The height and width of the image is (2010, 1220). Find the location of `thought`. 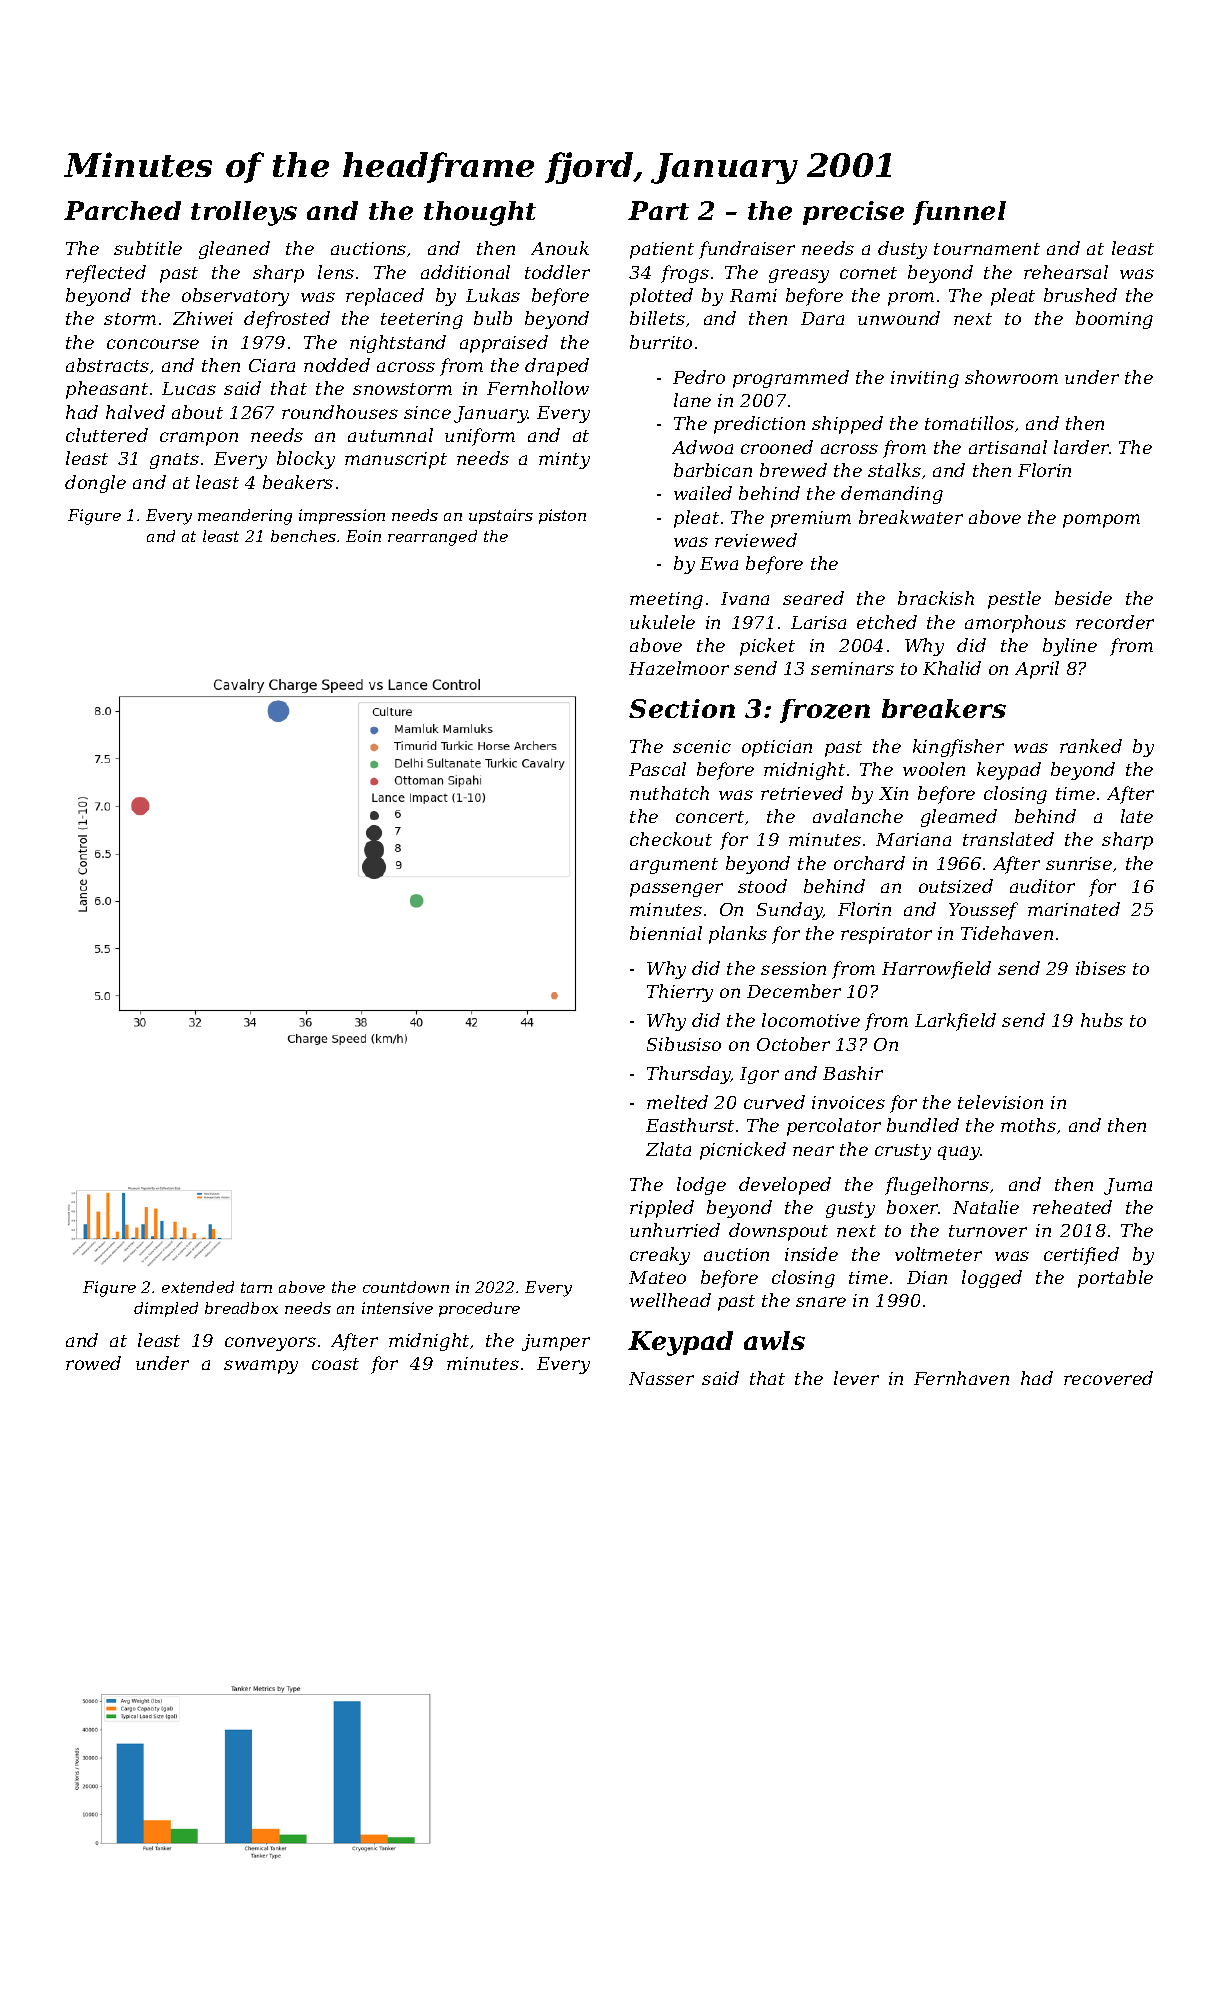

thought is located at coordinates (480, 213).
